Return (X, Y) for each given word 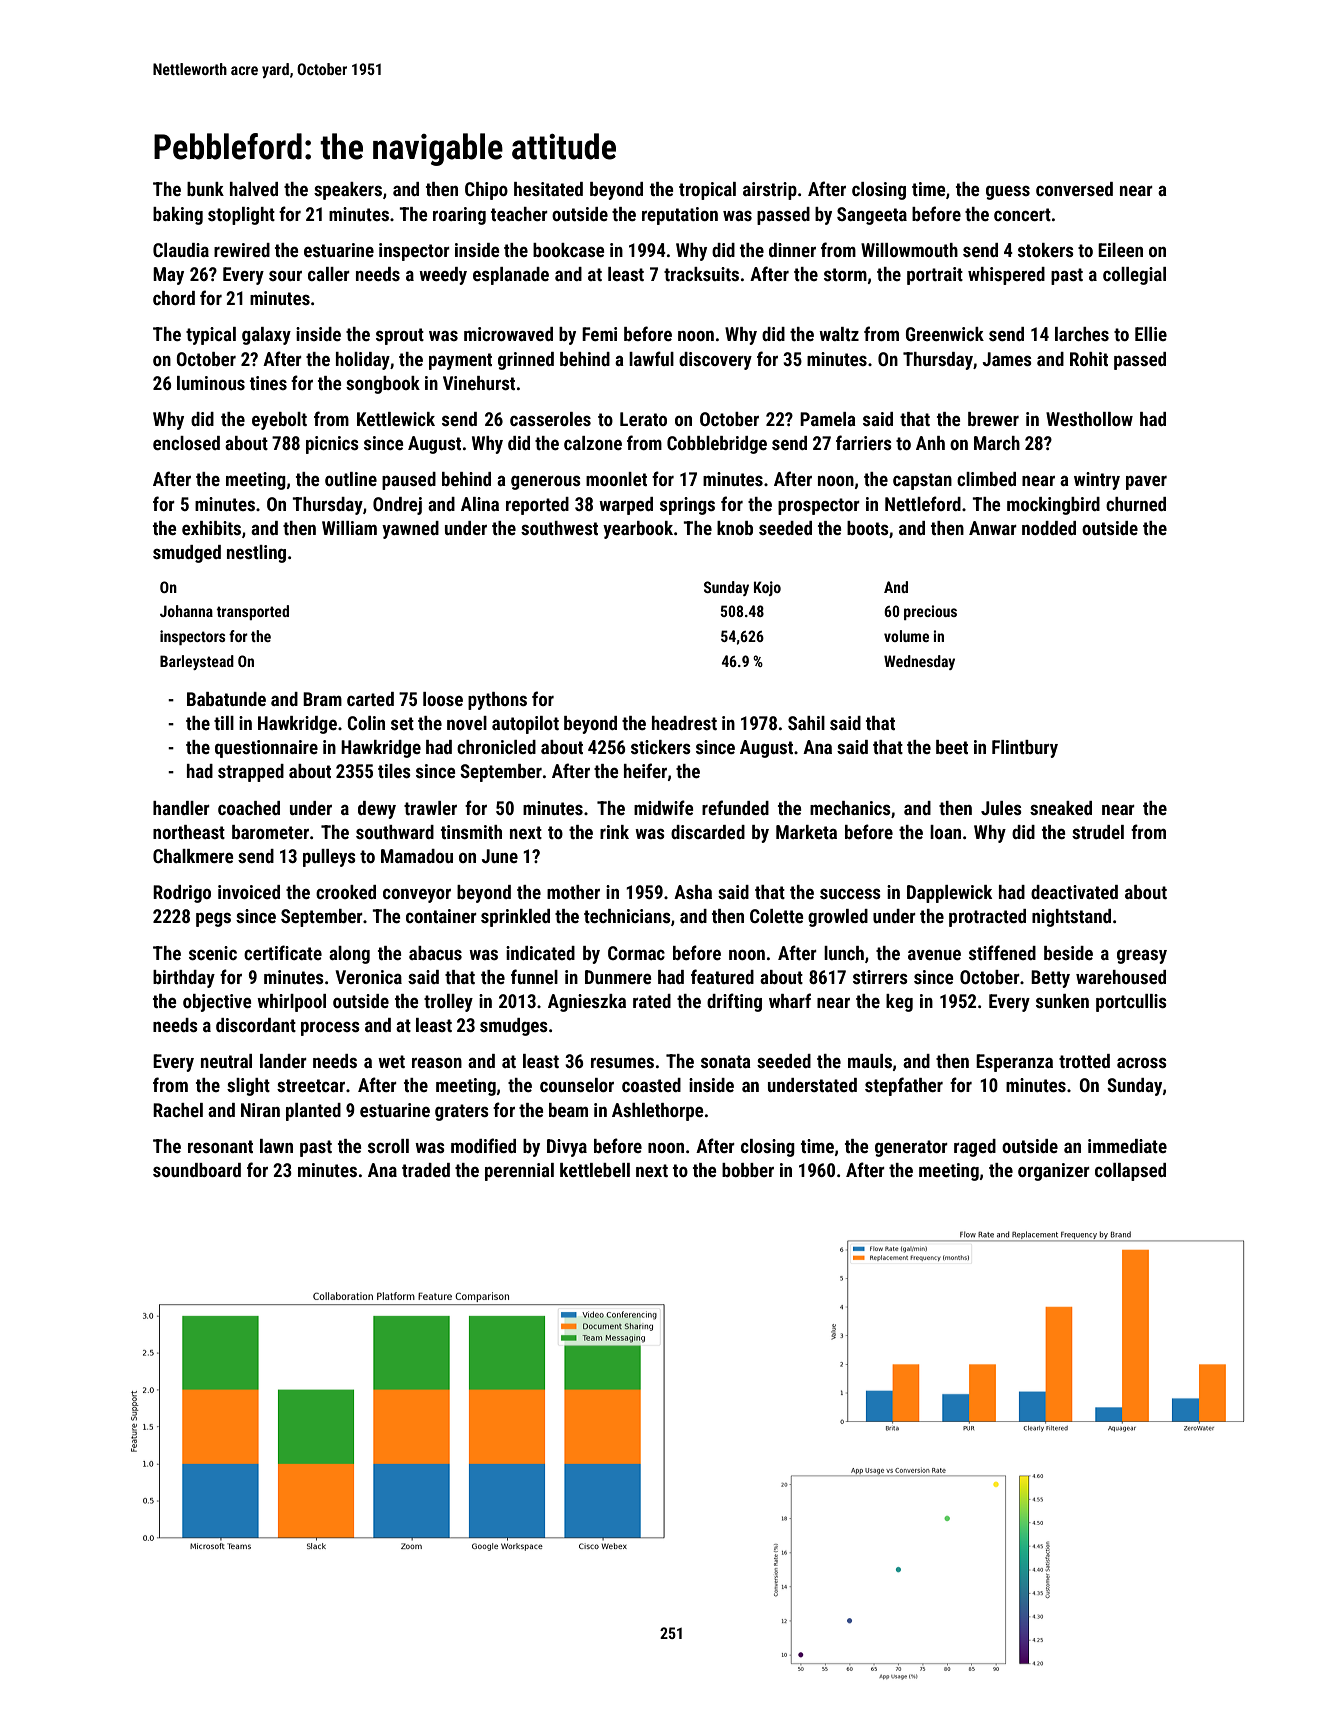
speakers (348, 191)
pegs (213, 920)
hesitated (548, 189)
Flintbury (1025, 749)
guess (1008, 193)
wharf (790, 1000)
